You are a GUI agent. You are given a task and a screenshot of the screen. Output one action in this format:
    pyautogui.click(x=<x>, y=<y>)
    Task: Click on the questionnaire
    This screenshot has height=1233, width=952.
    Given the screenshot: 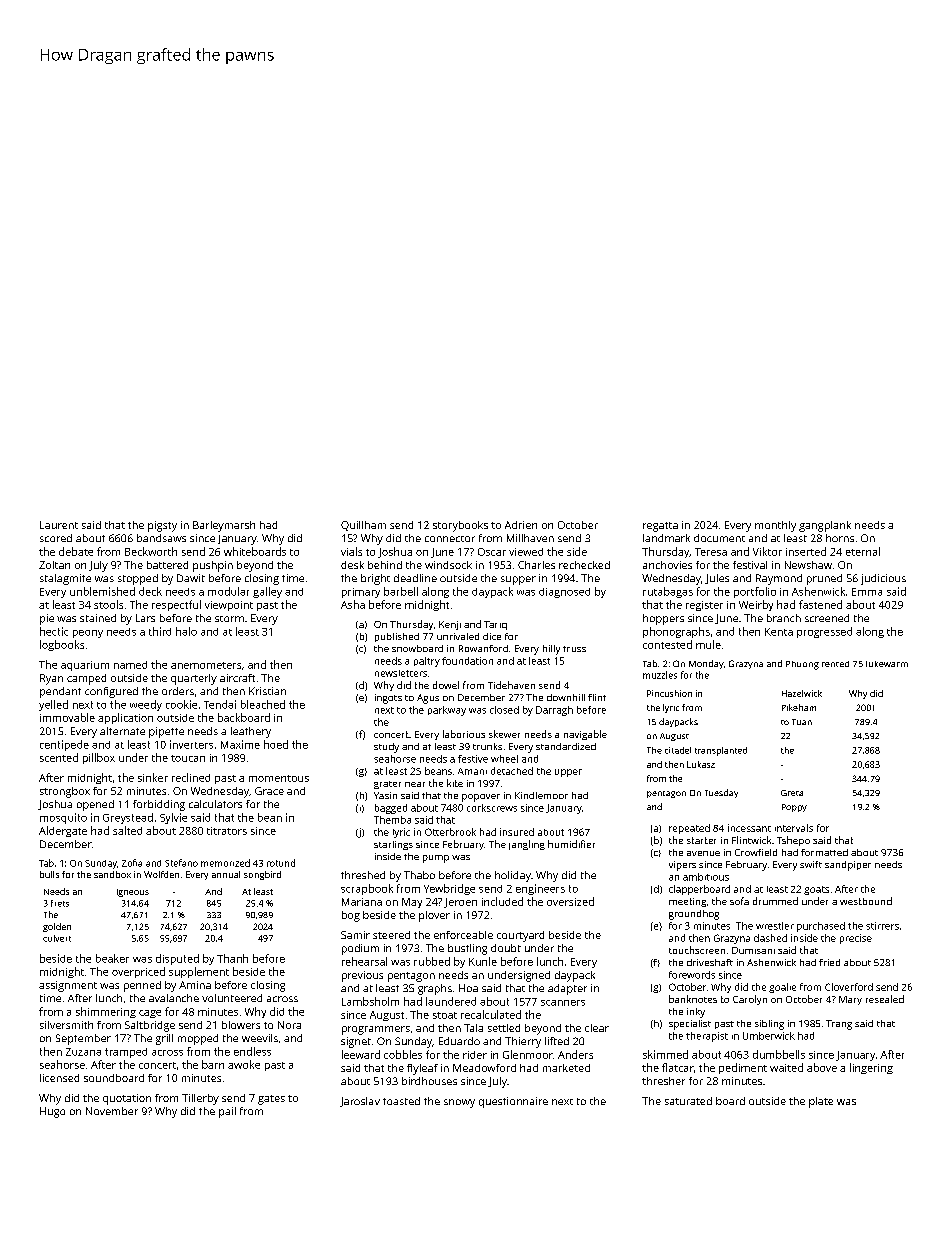 What is the action you would take?
    pyautogui.click(x=513, y=1102)
